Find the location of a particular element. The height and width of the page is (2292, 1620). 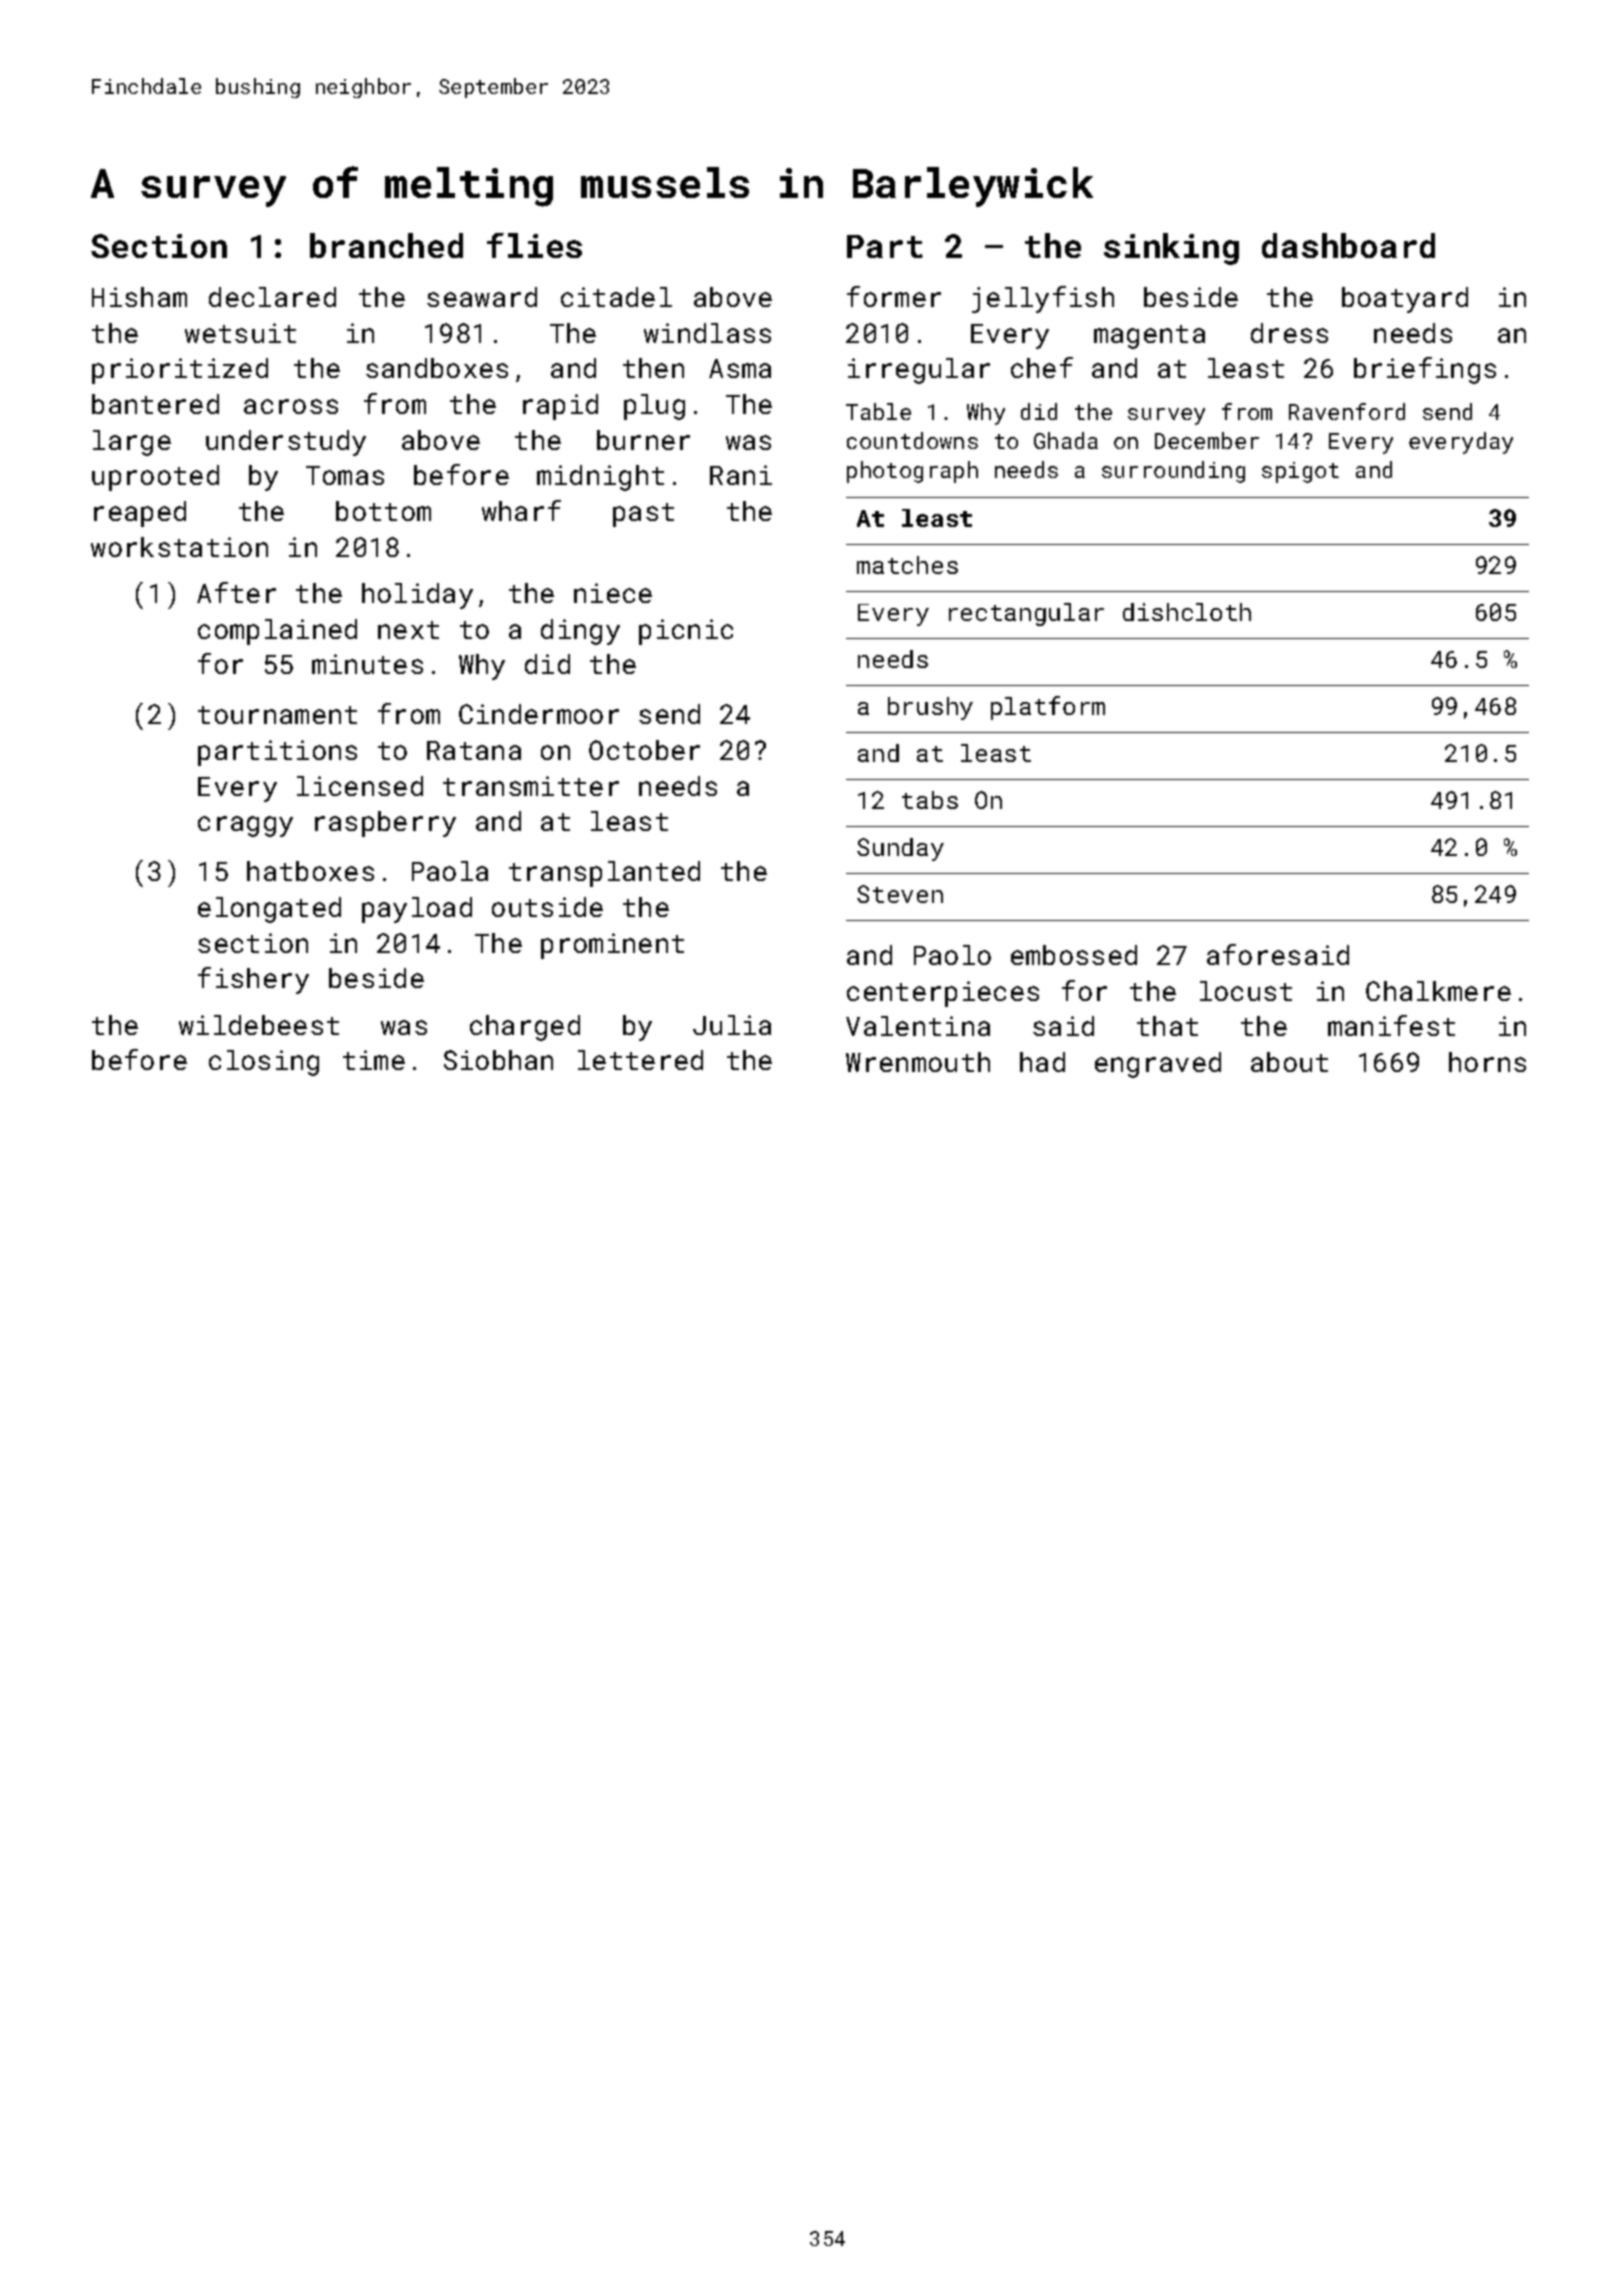

minutes is located at coordinates (367, 664).
